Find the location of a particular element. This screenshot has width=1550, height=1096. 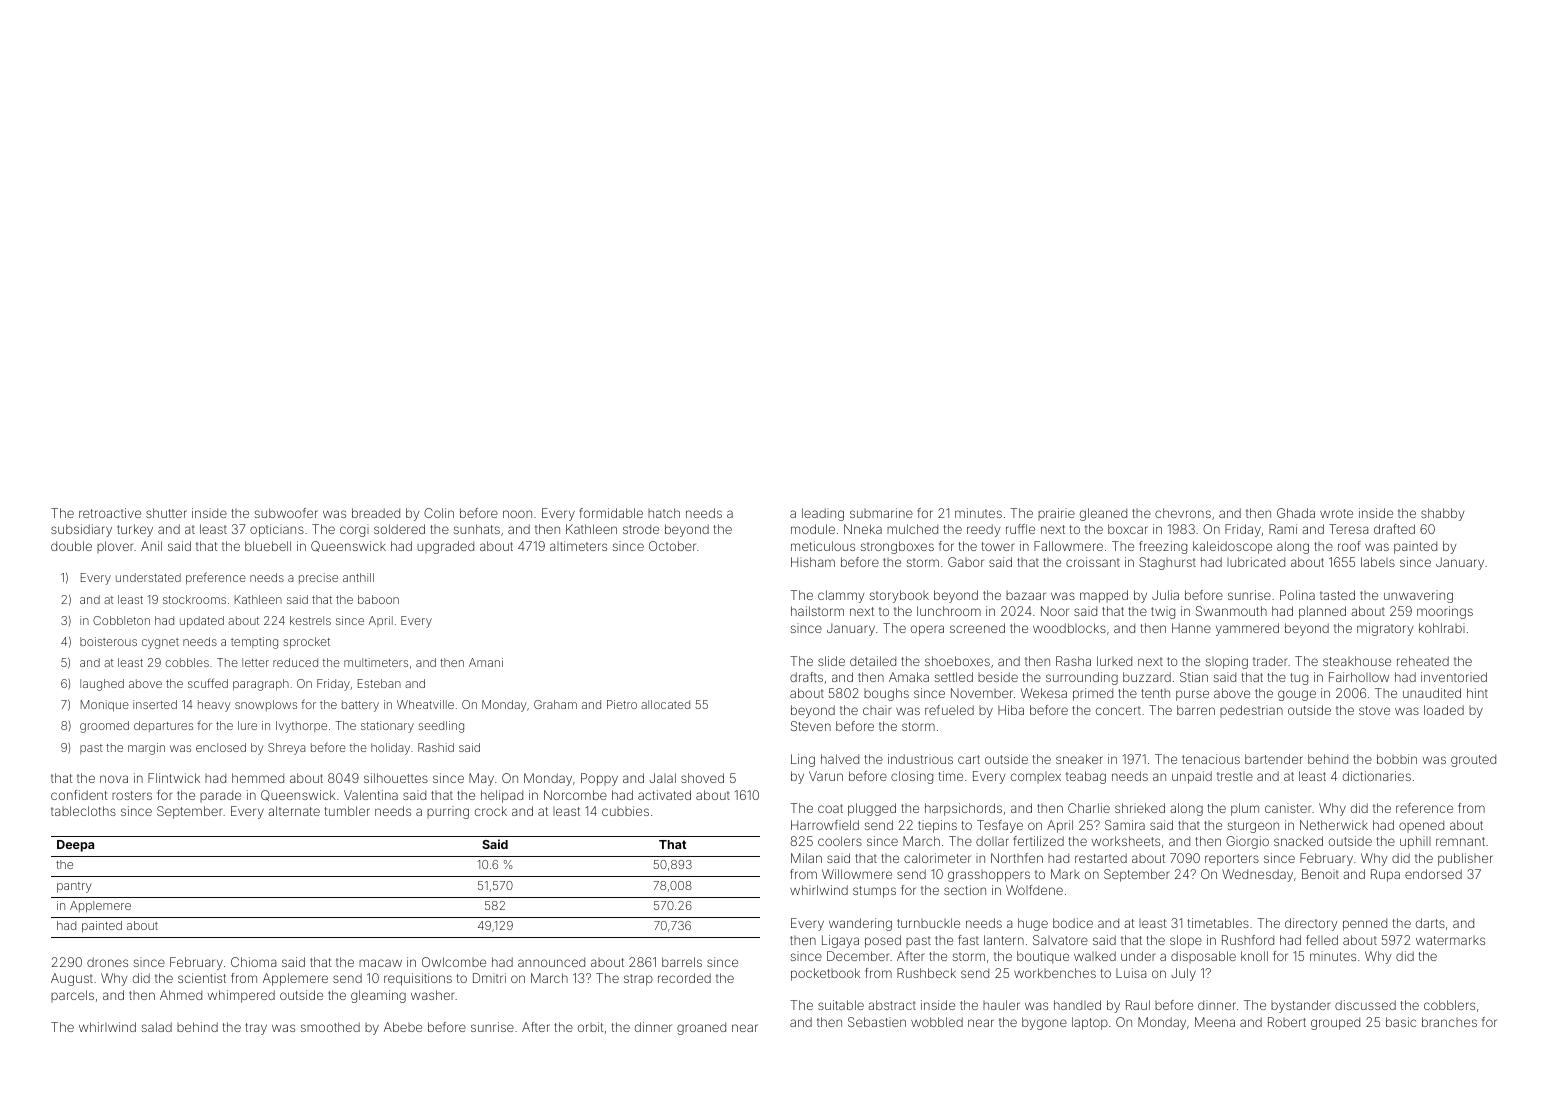

scientist is located at coordinates (202, 978).
